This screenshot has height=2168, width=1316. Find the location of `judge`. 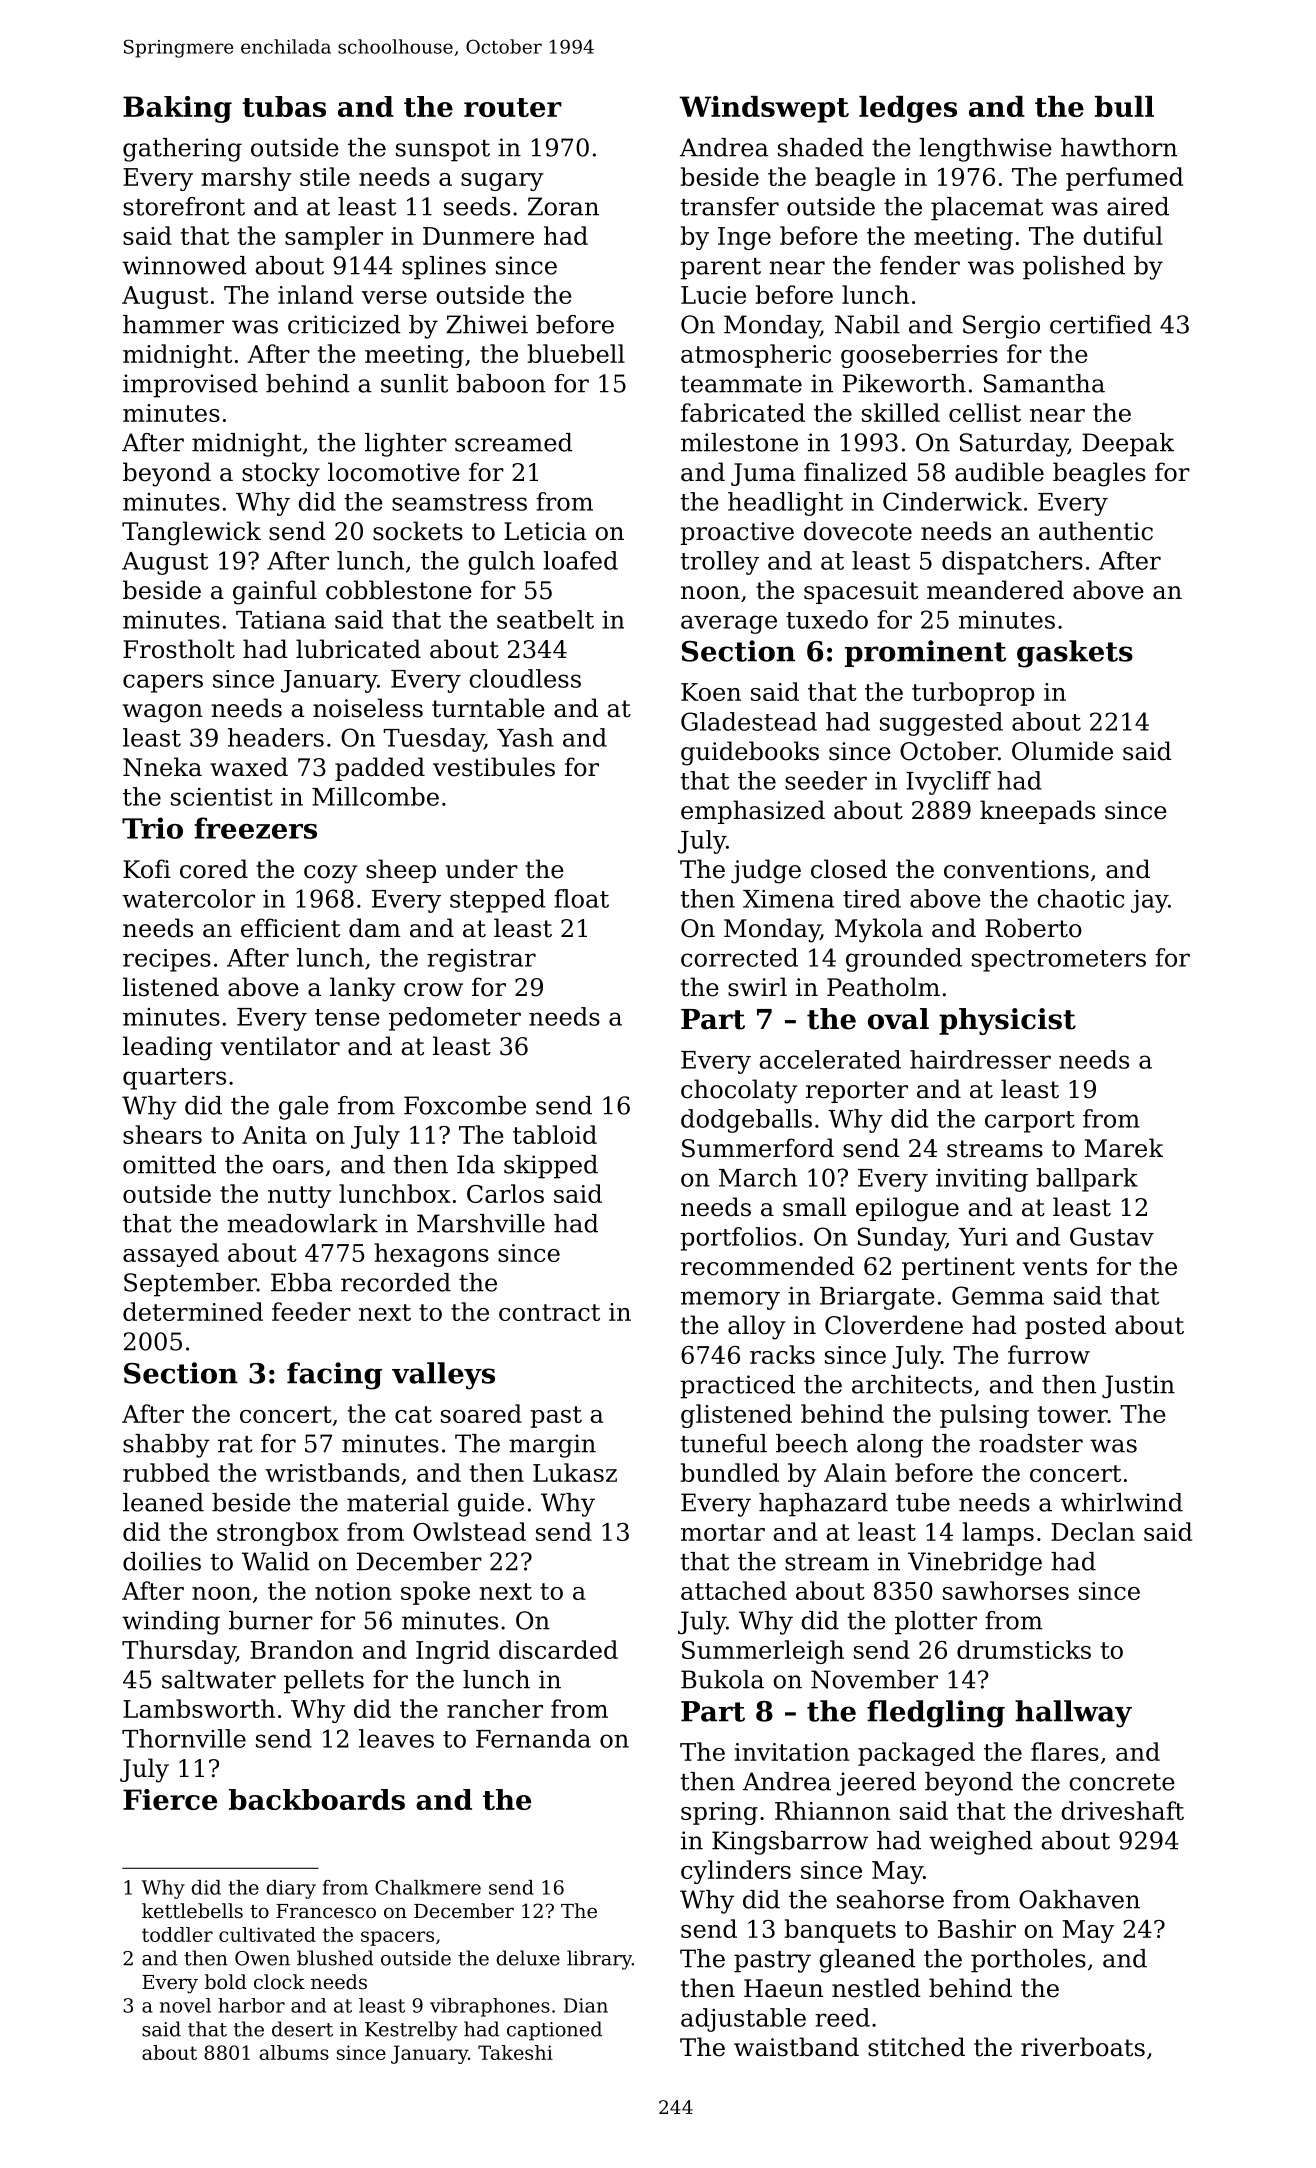

judge is located at coordinates (766, 871).
